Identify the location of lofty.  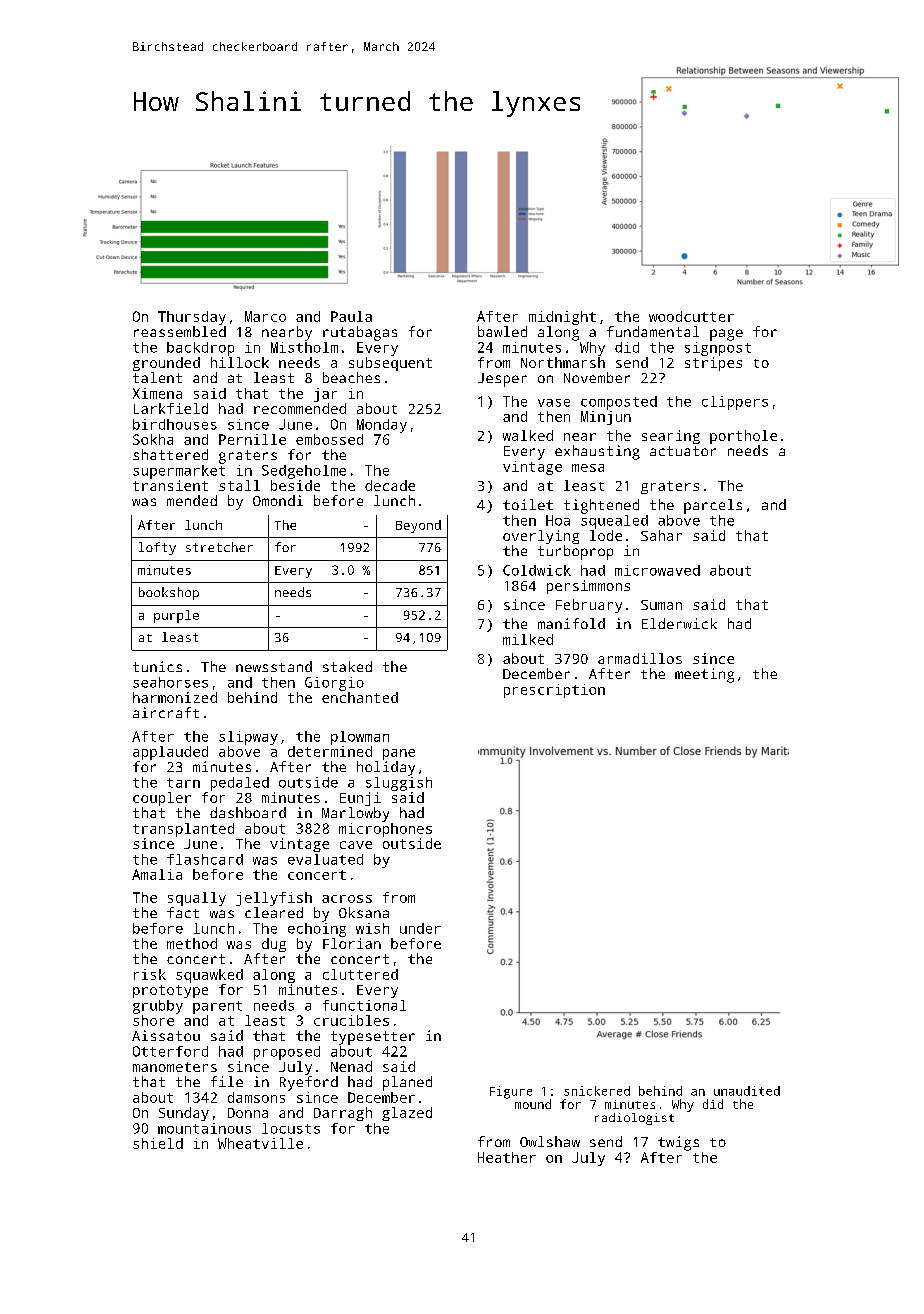
(157, 548).
